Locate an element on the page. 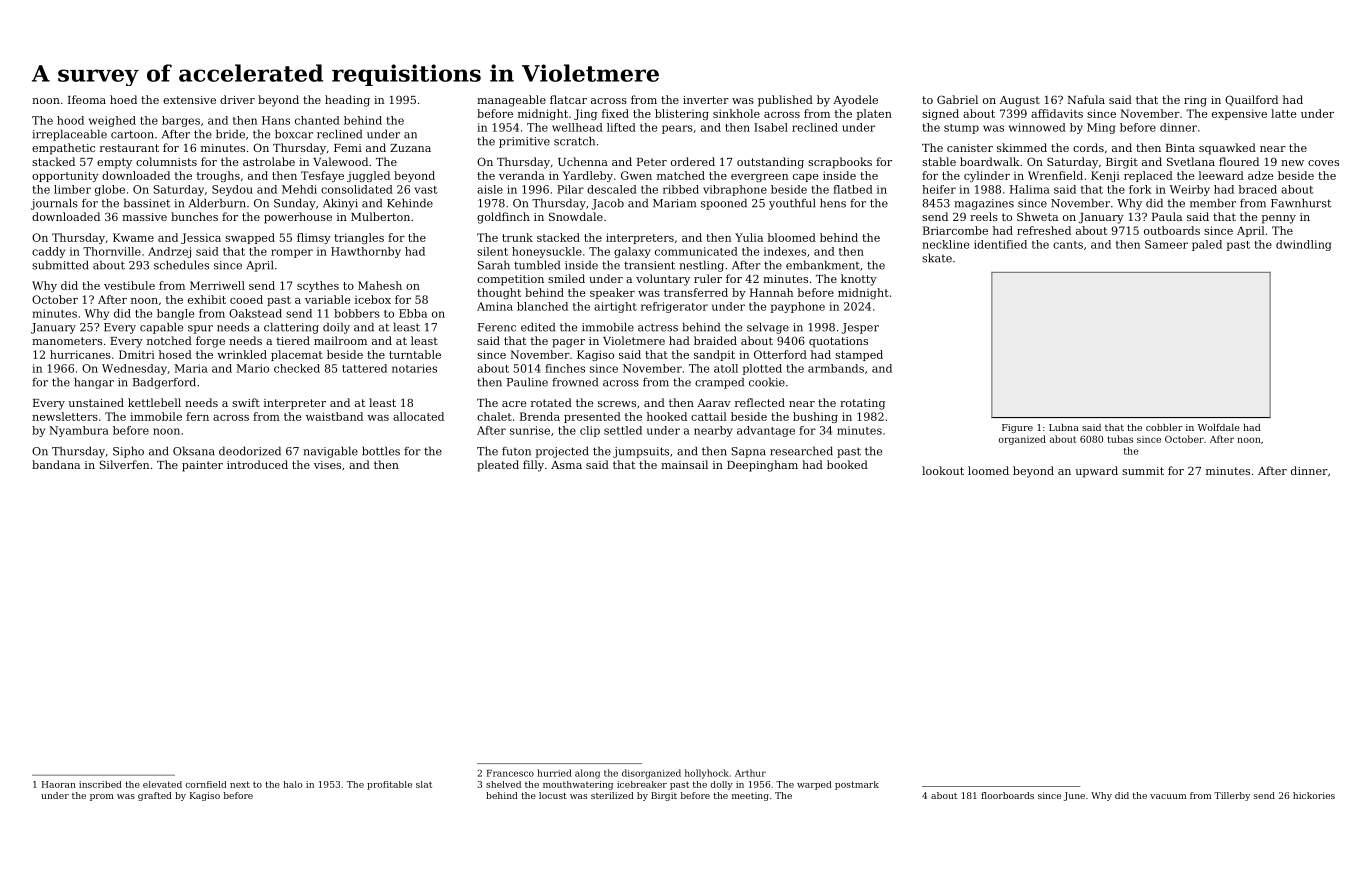  veranda is located at coordinates (522, 175).
